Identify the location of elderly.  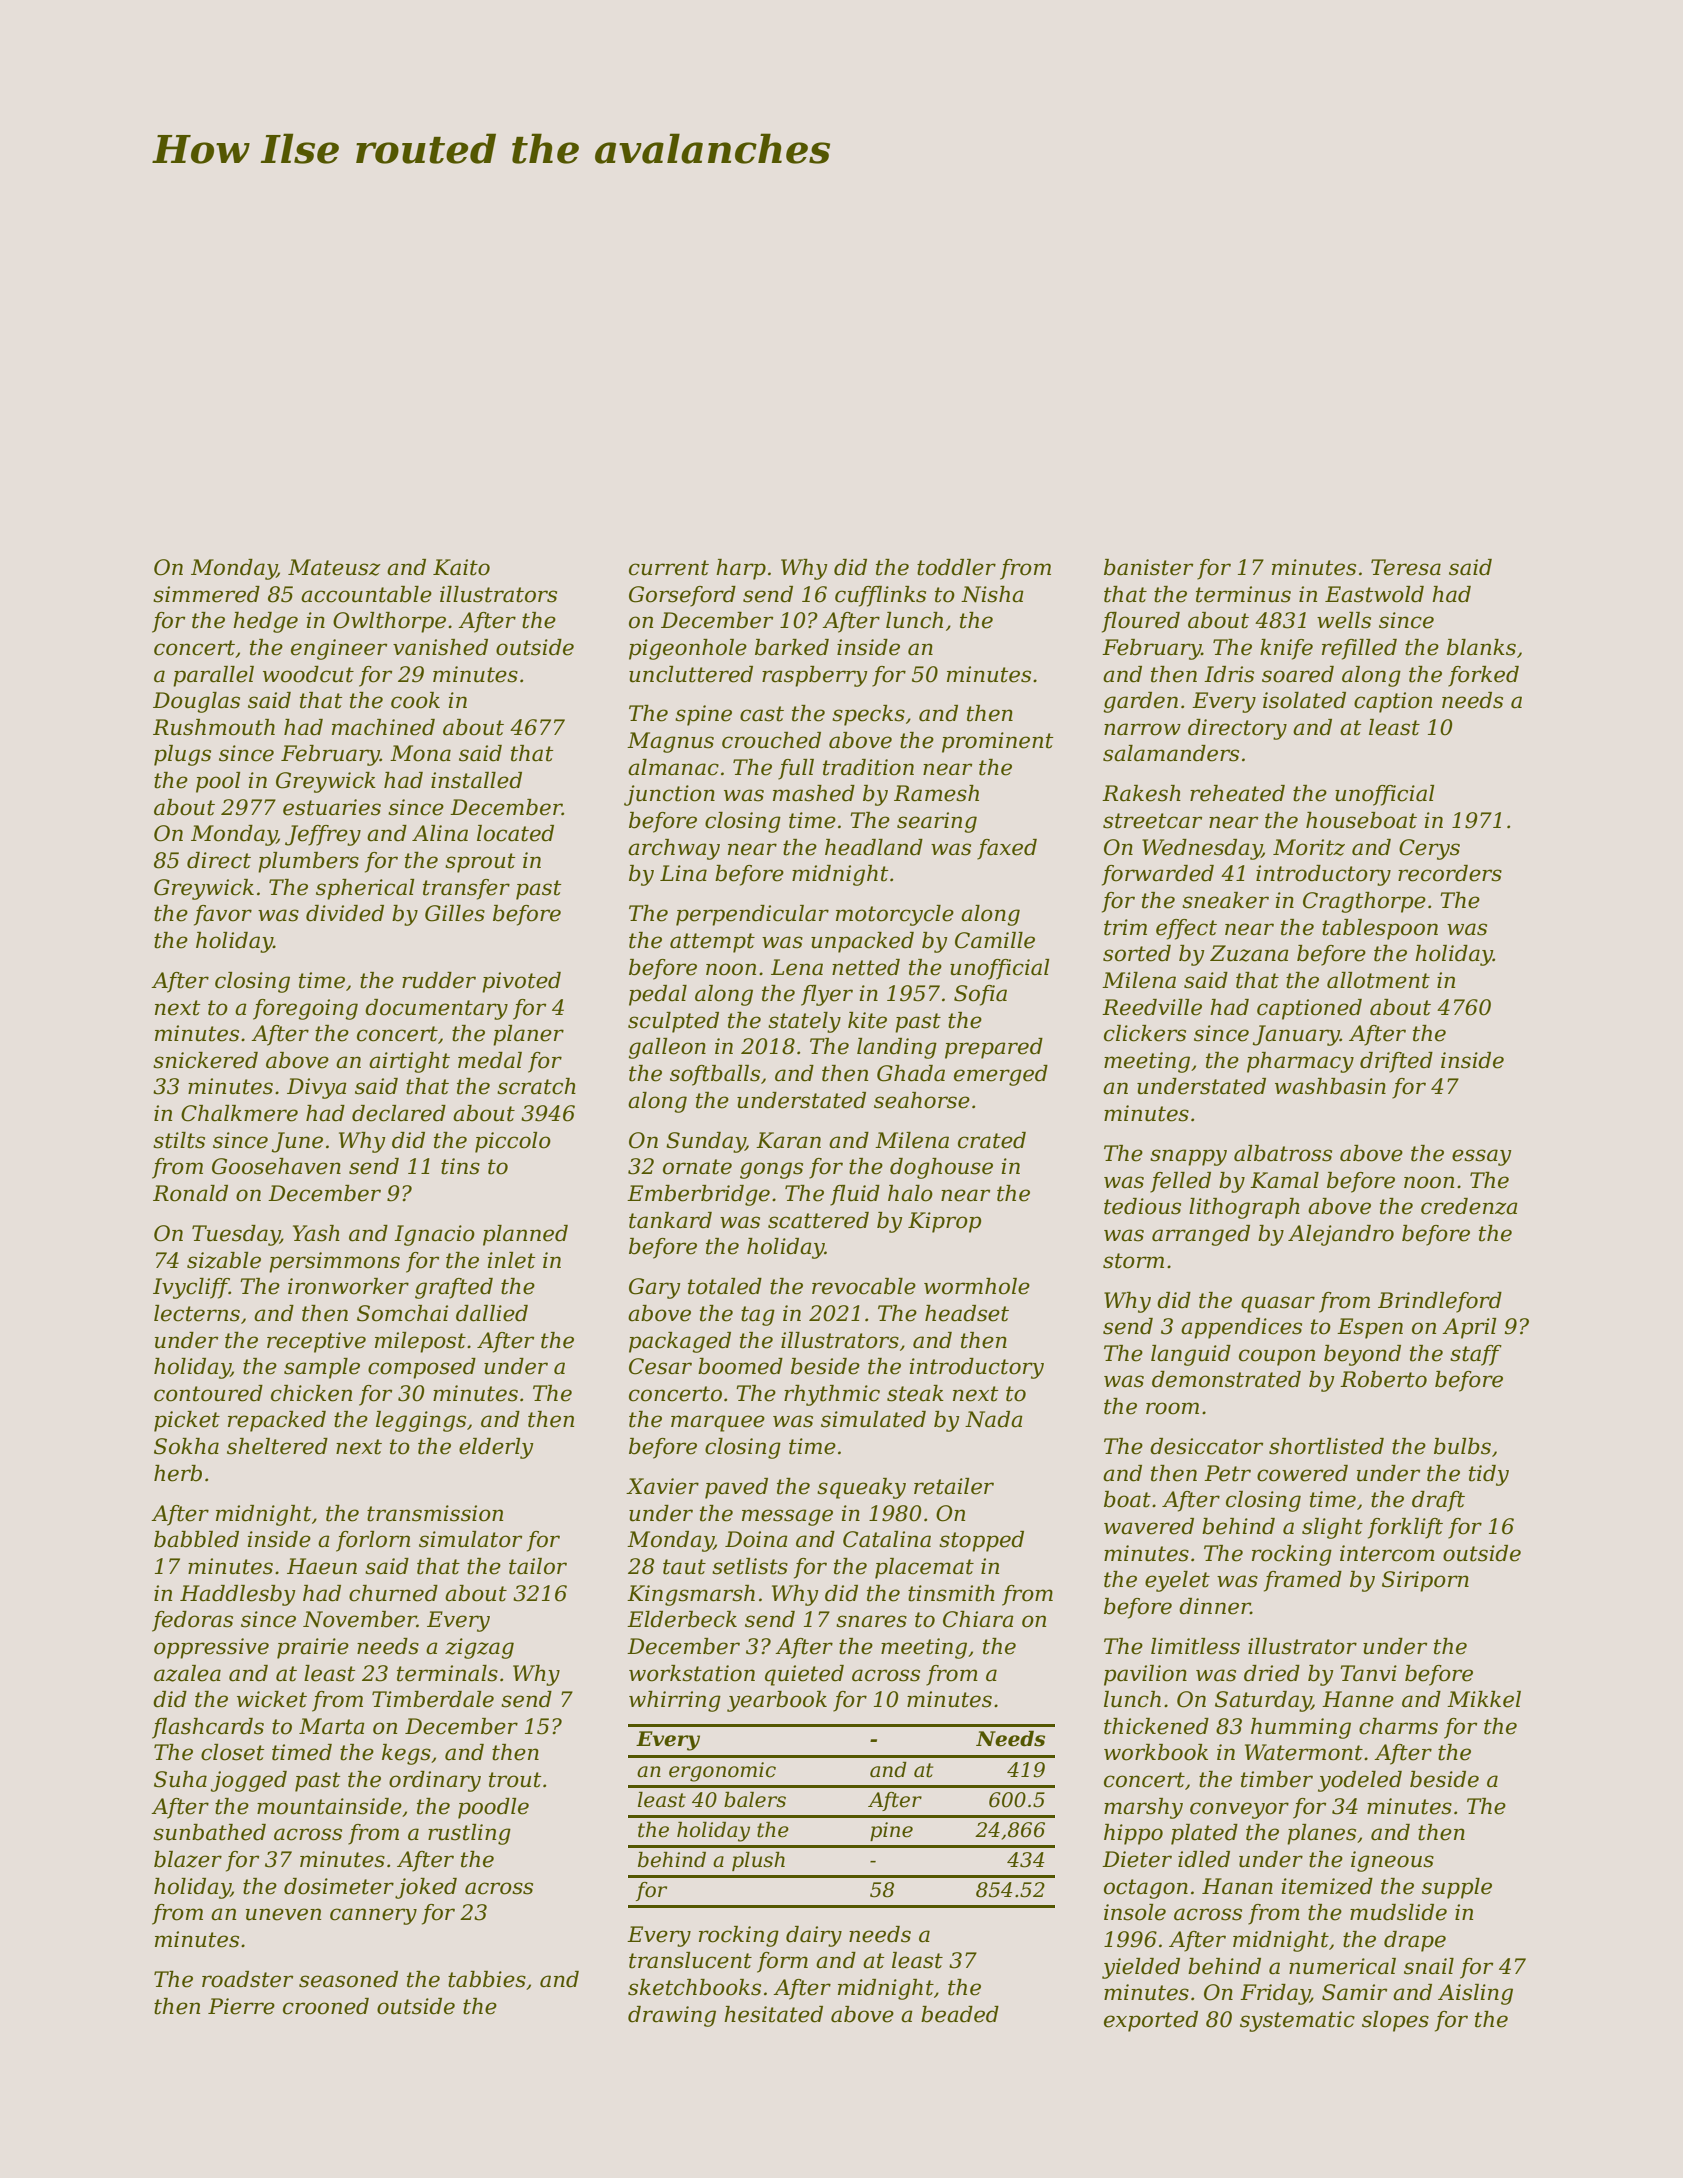
(496, 1448).
